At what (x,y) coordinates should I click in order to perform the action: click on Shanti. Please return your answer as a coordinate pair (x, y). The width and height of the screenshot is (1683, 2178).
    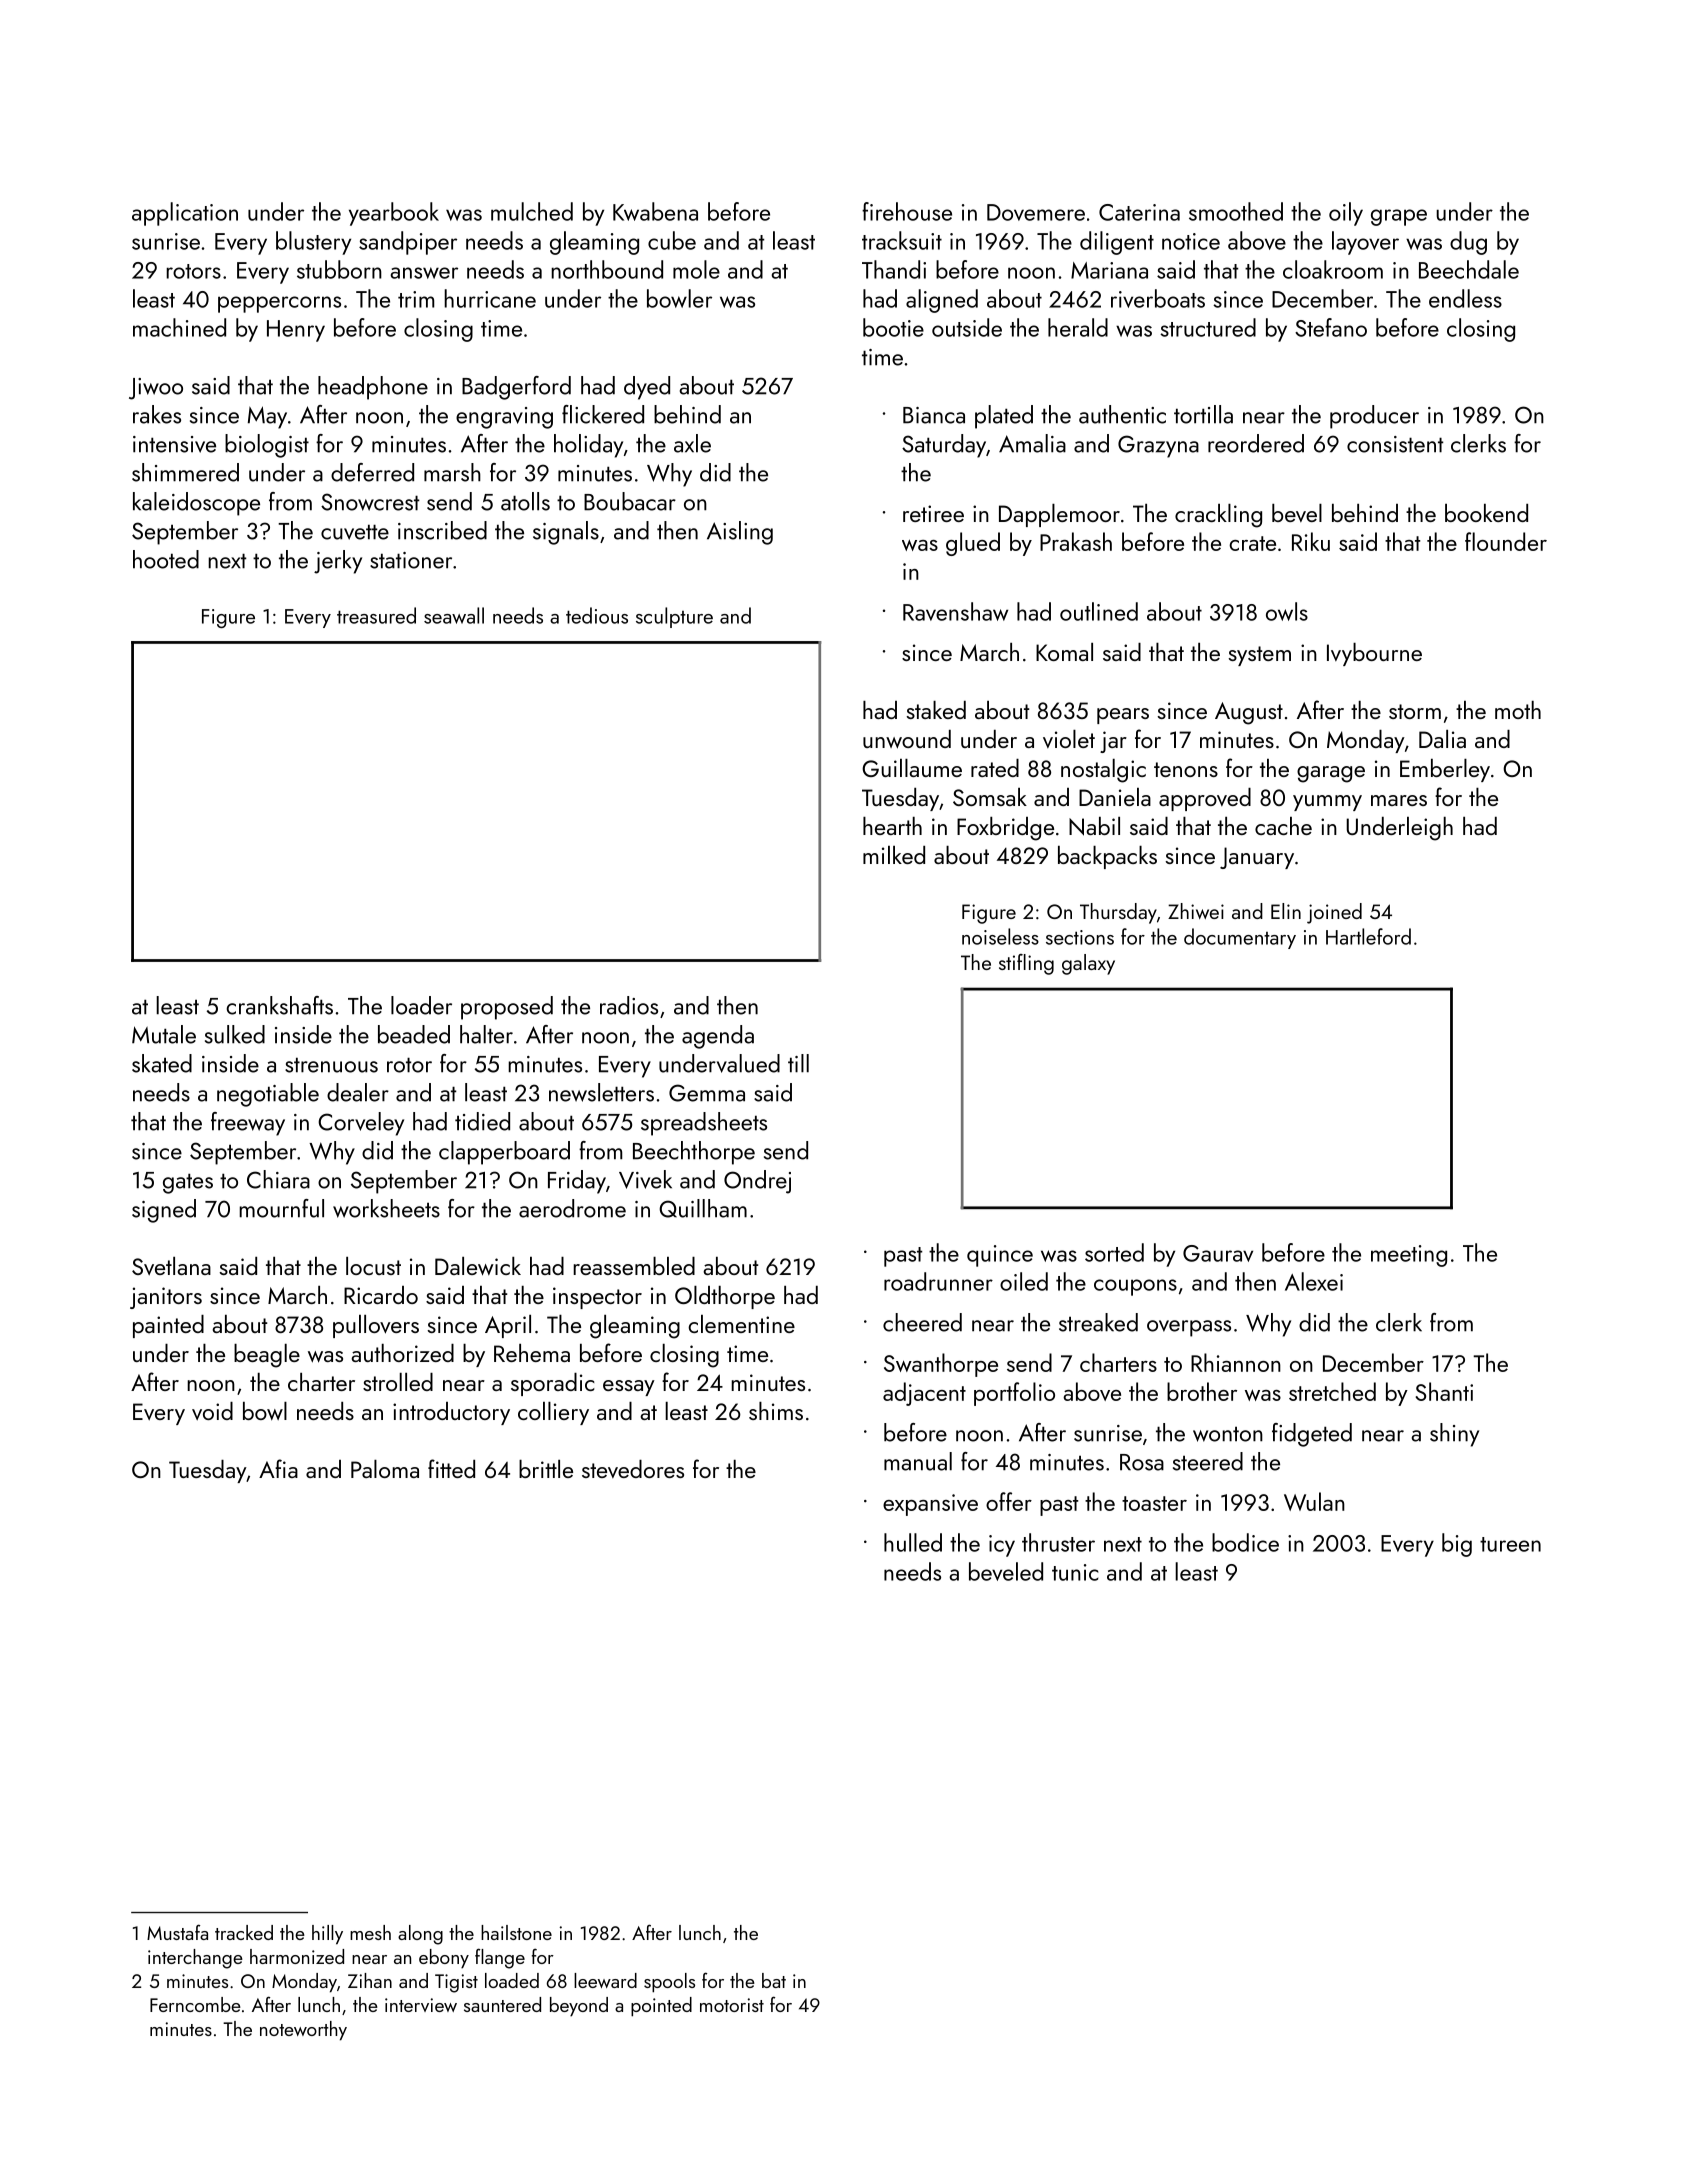
    Looking at the image, I should click on (1444, 1391).
